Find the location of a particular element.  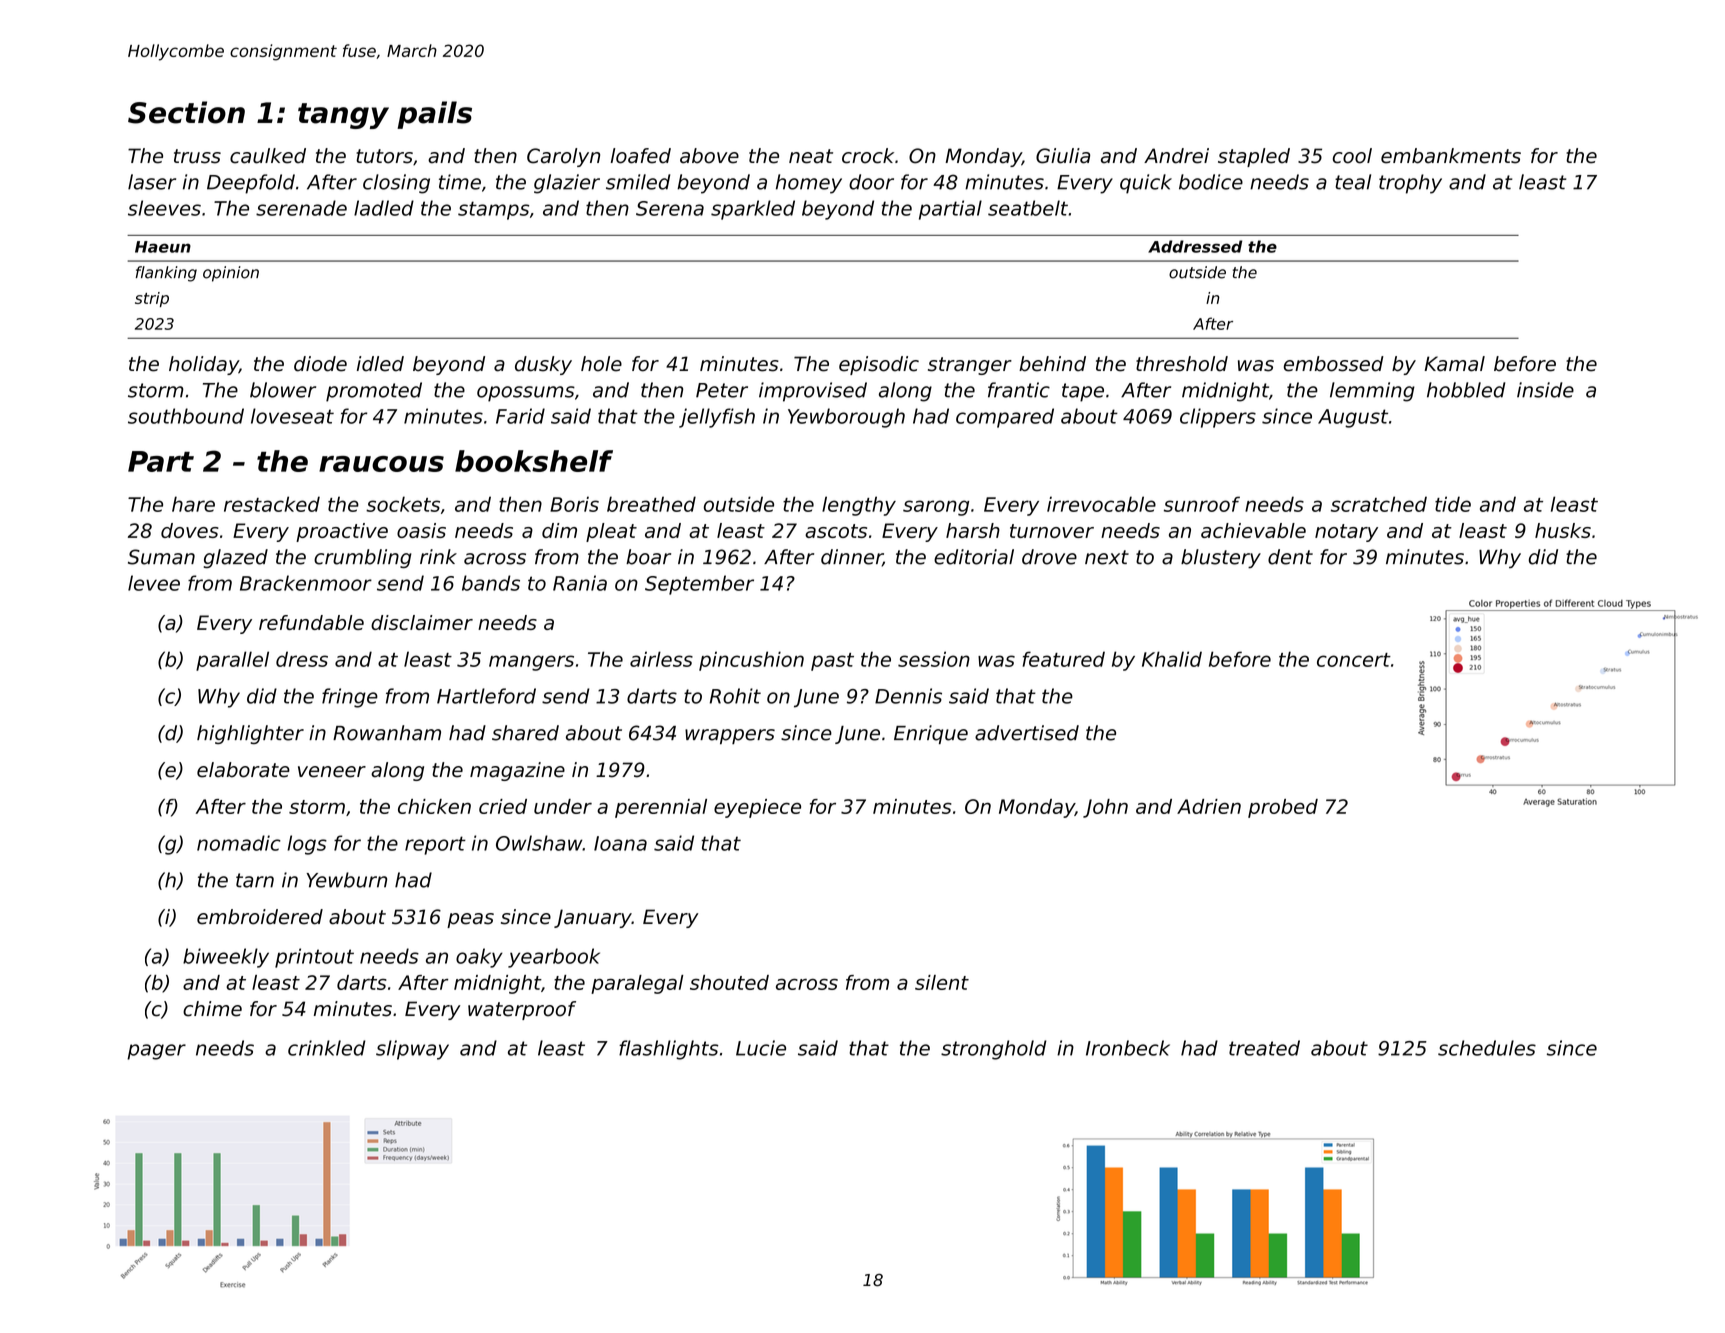

nomadic is located at coordinates (239, 843).
